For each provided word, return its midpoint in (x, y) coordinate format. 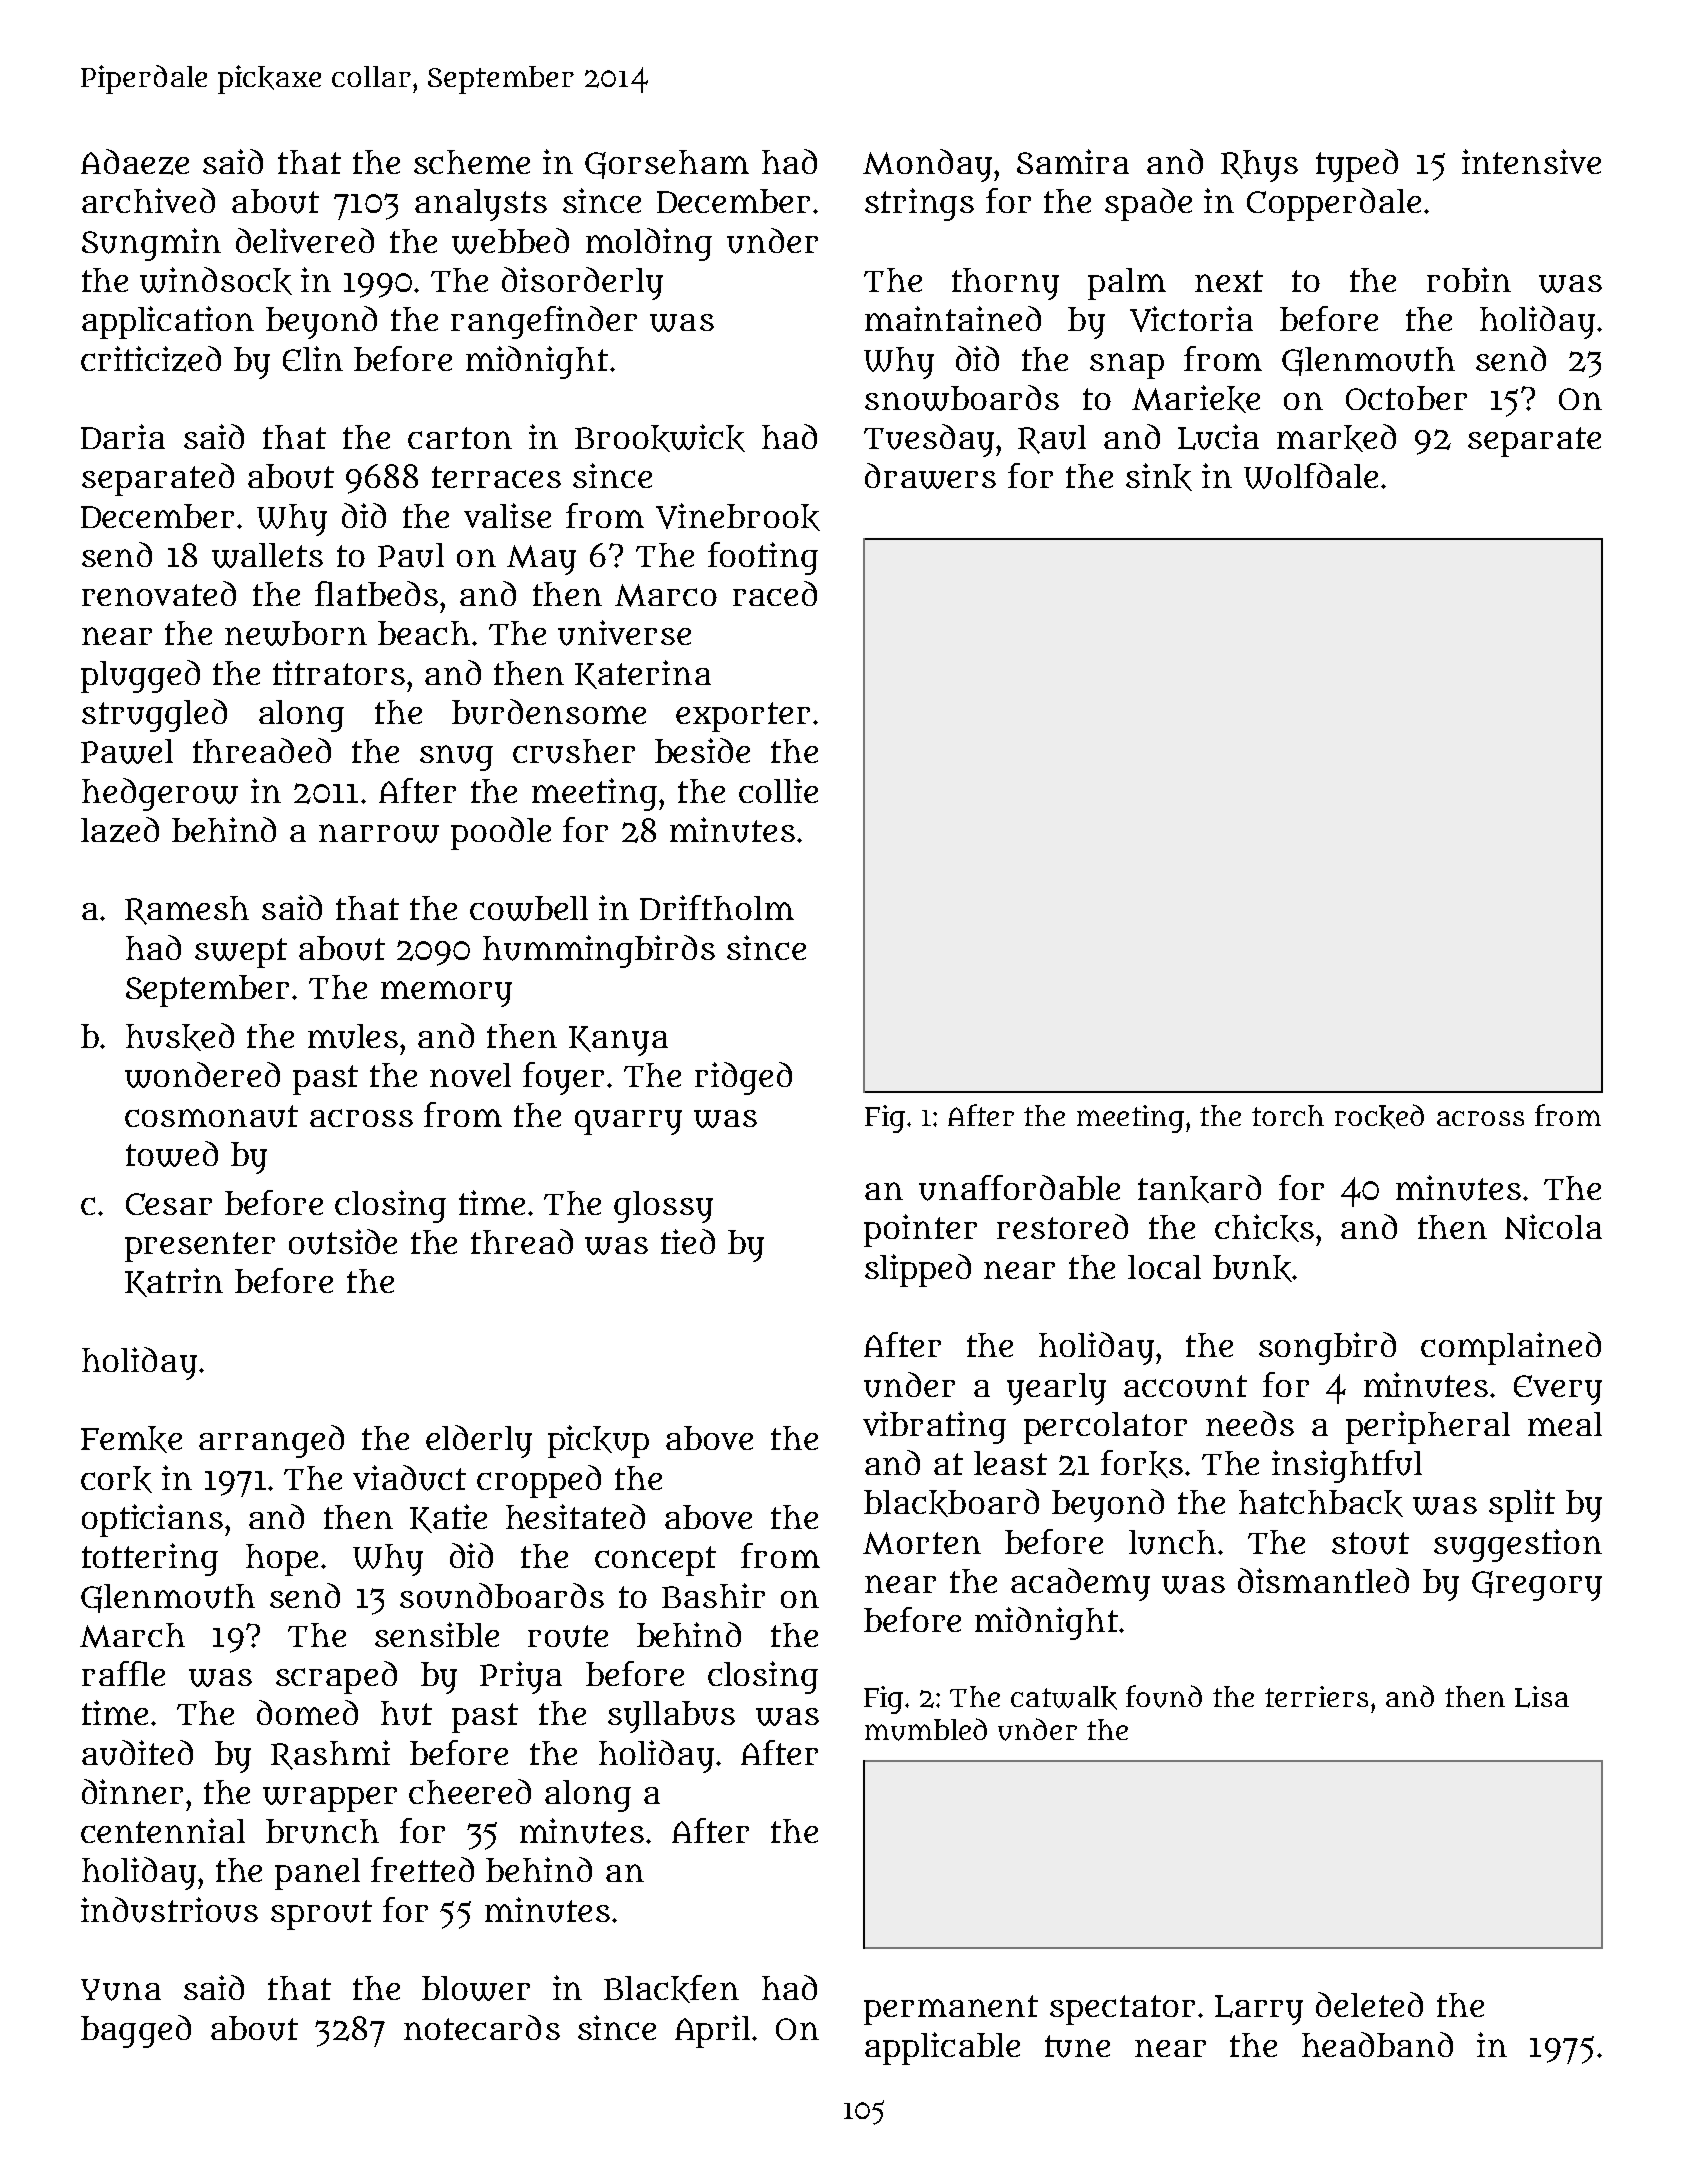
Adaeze (135, 162)
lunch (1172, 1542)
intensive (1531, 161)
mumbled (926, 1729)
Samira (1073, 161)
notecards (482, 2027)
